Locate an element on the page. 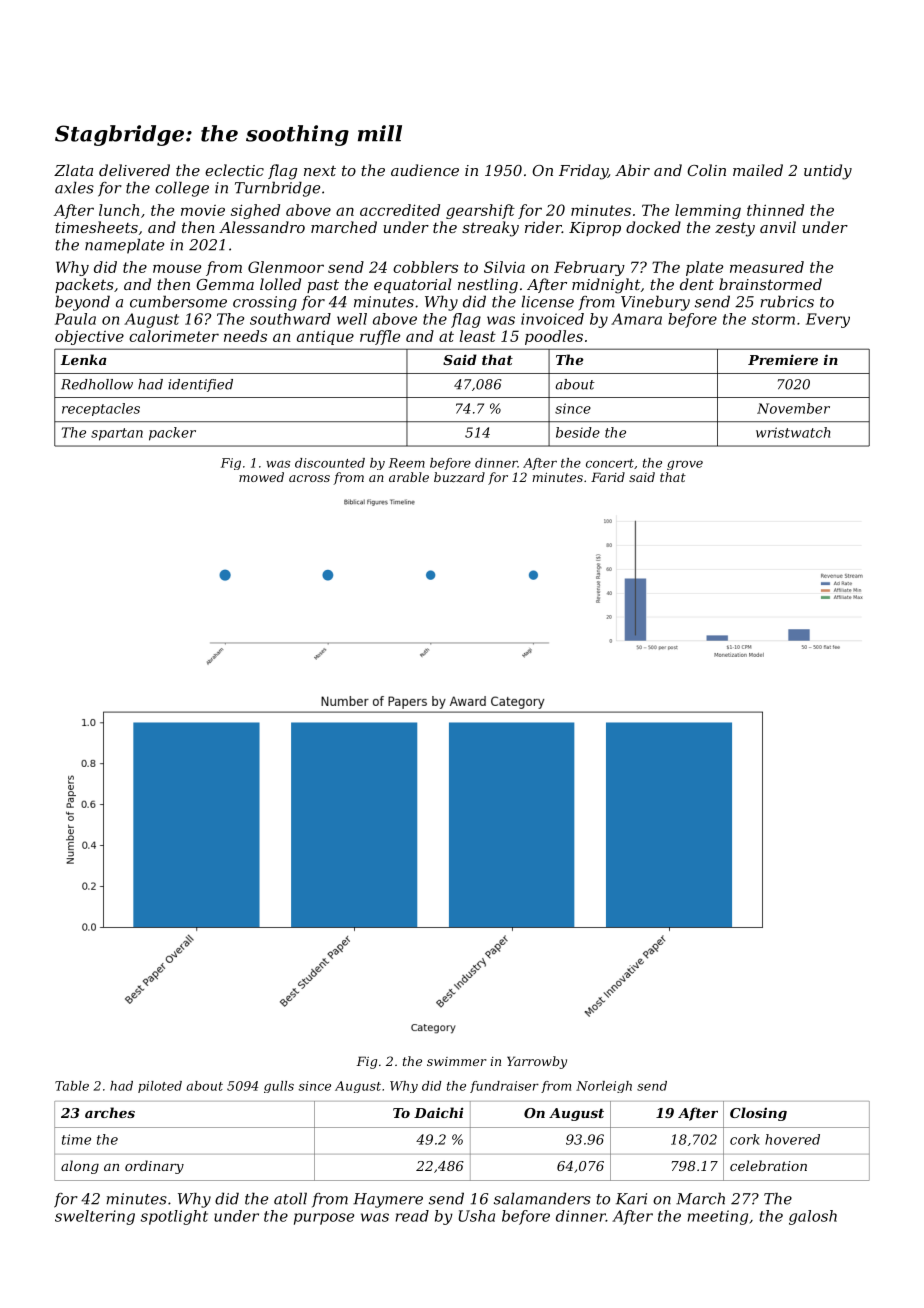 The height and width of the document is (1308, 924). Table is located at coordinates (72, 1086).
